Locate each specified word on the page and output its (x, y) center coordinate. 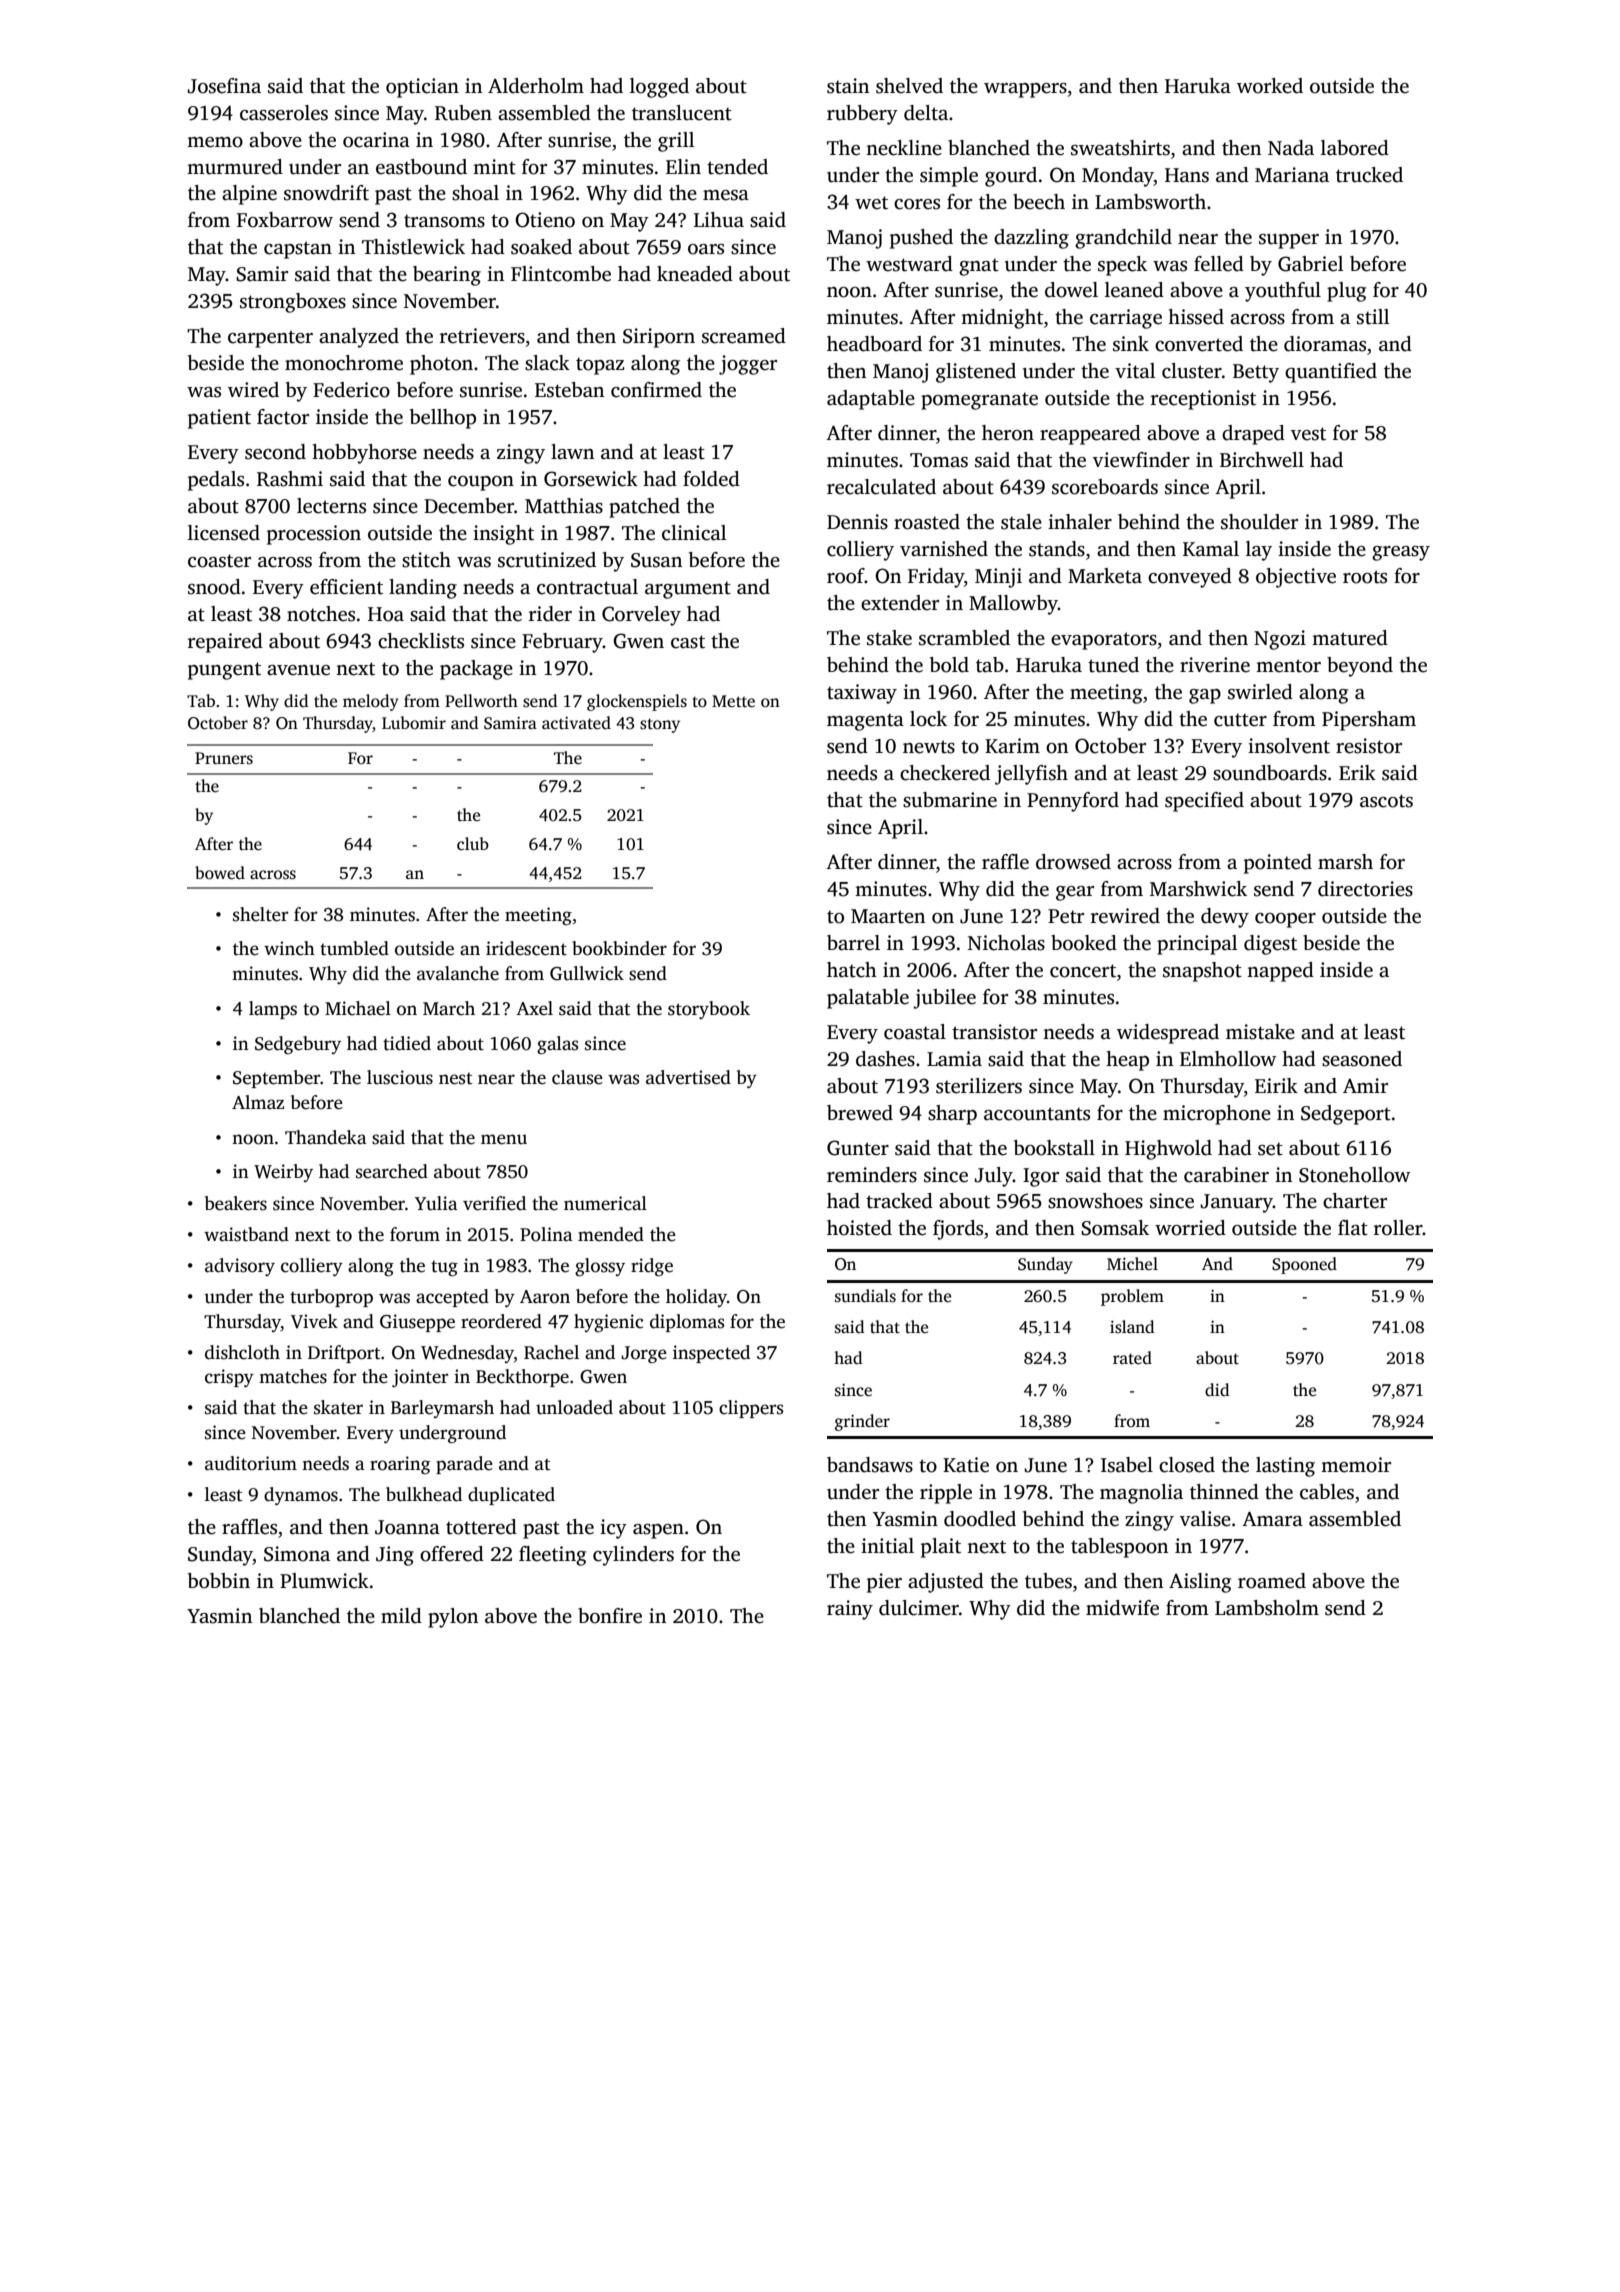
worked (1270, 86)
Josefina (224, 86)
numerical (605, 1203)
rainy (850, 1610)
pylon (453, 1618)
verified (494, 1203)
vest (1308, 434)
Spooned (1304, 1265)
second (275, 452)
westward (909, 264)
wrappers (1025, 90)
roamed (1272, 1581)
